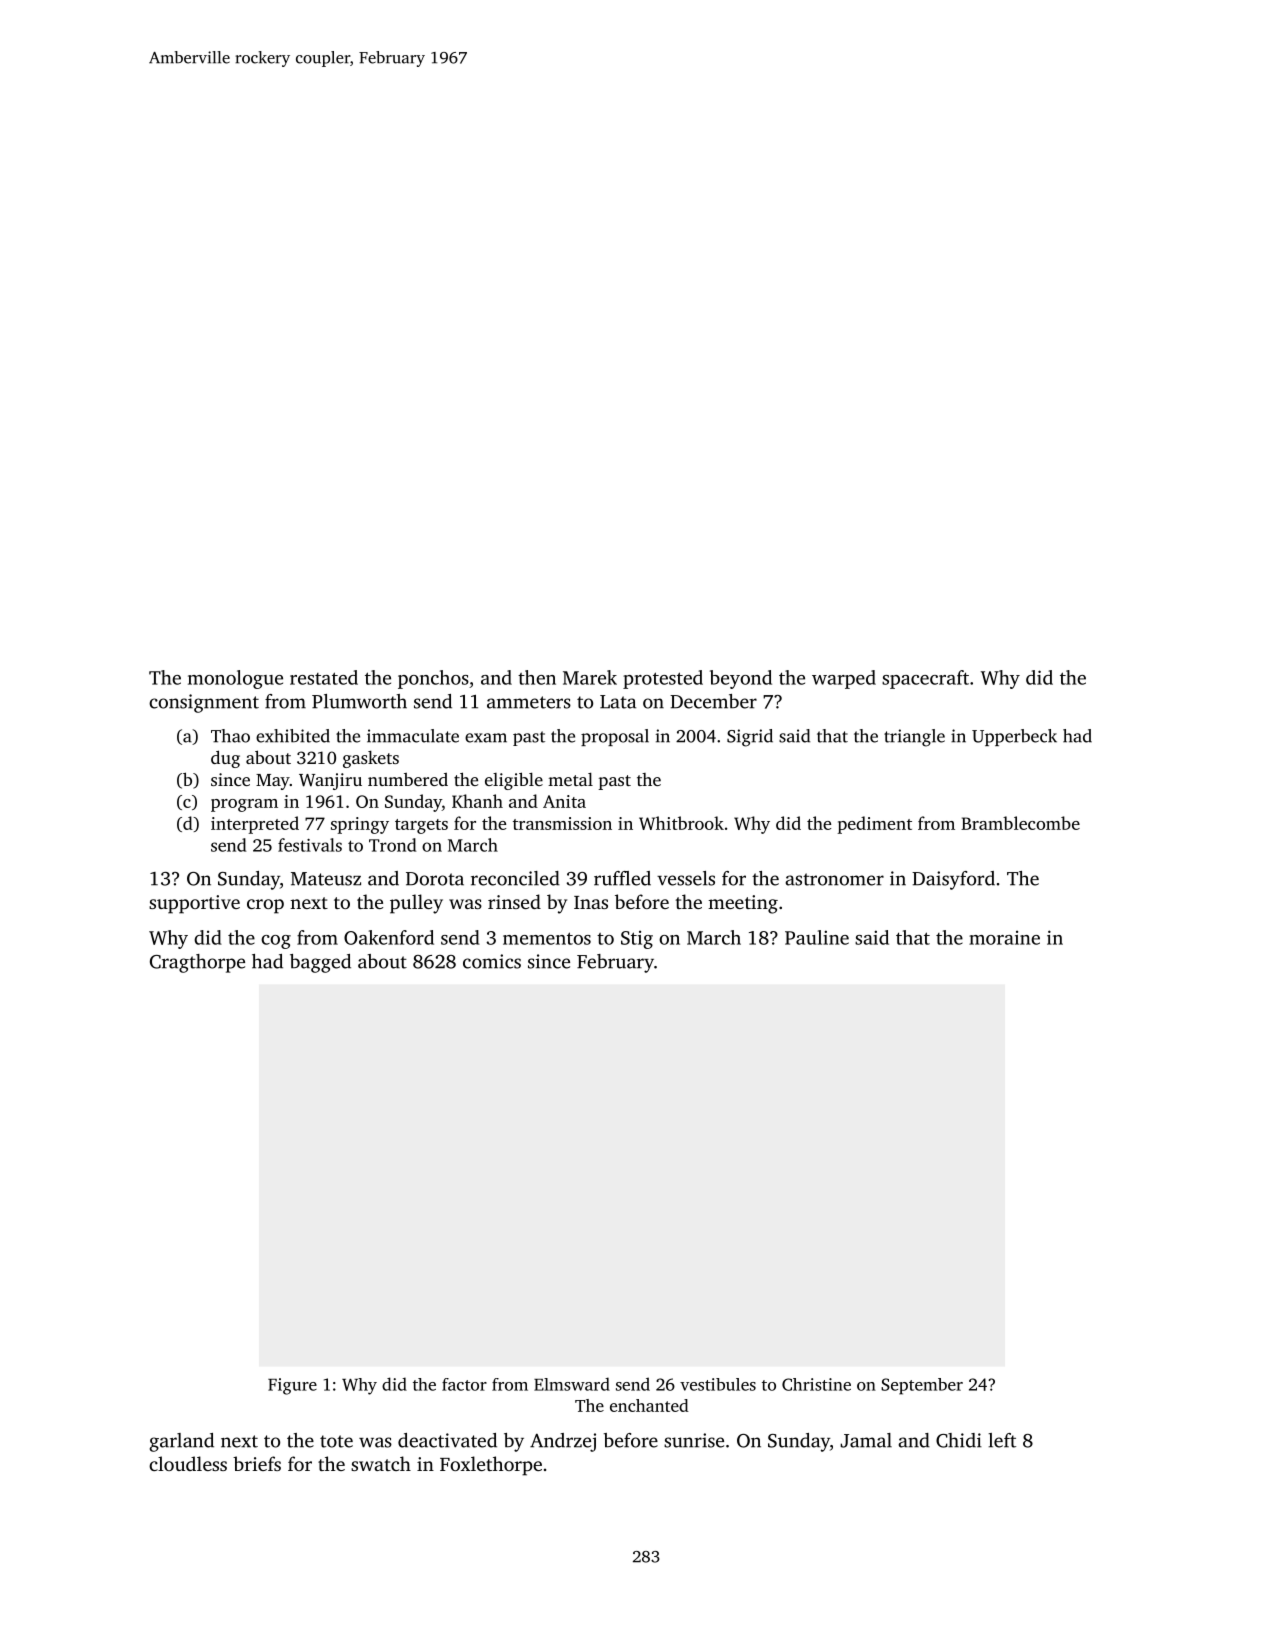 The width and height of the image is (1264, 1636). Describe the element at coordinates (572, 1384) in the image. I see `Elmsward` at that location.
